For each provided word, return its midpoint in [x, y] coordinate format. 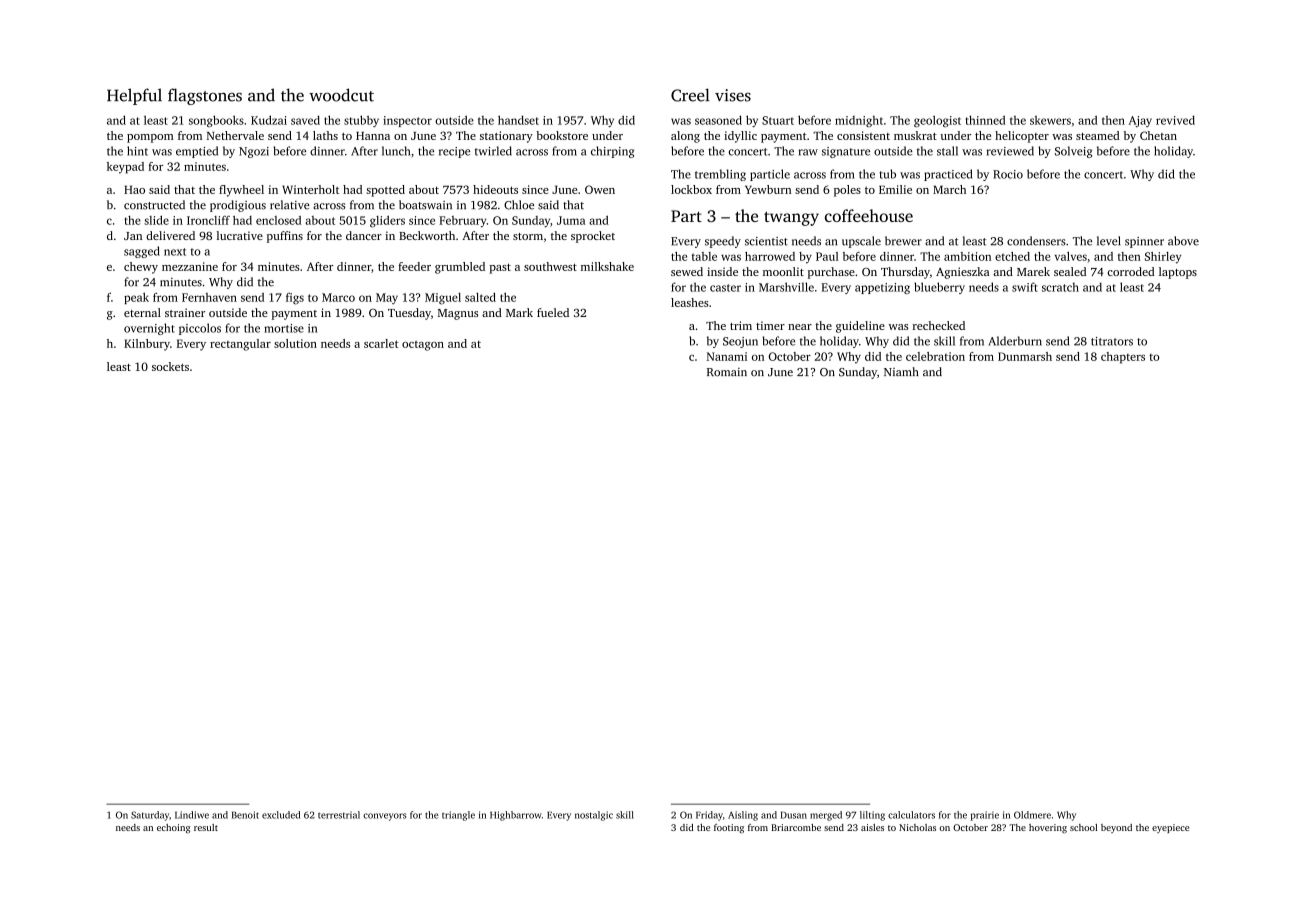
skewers [1050, 120]
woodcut [341, 95]
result [206, 827]
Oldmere [1032, 815]
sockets [170, 366]
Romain [727, 372]
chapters [1123, 358]
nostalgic [594, 816]
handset [518, 120]
